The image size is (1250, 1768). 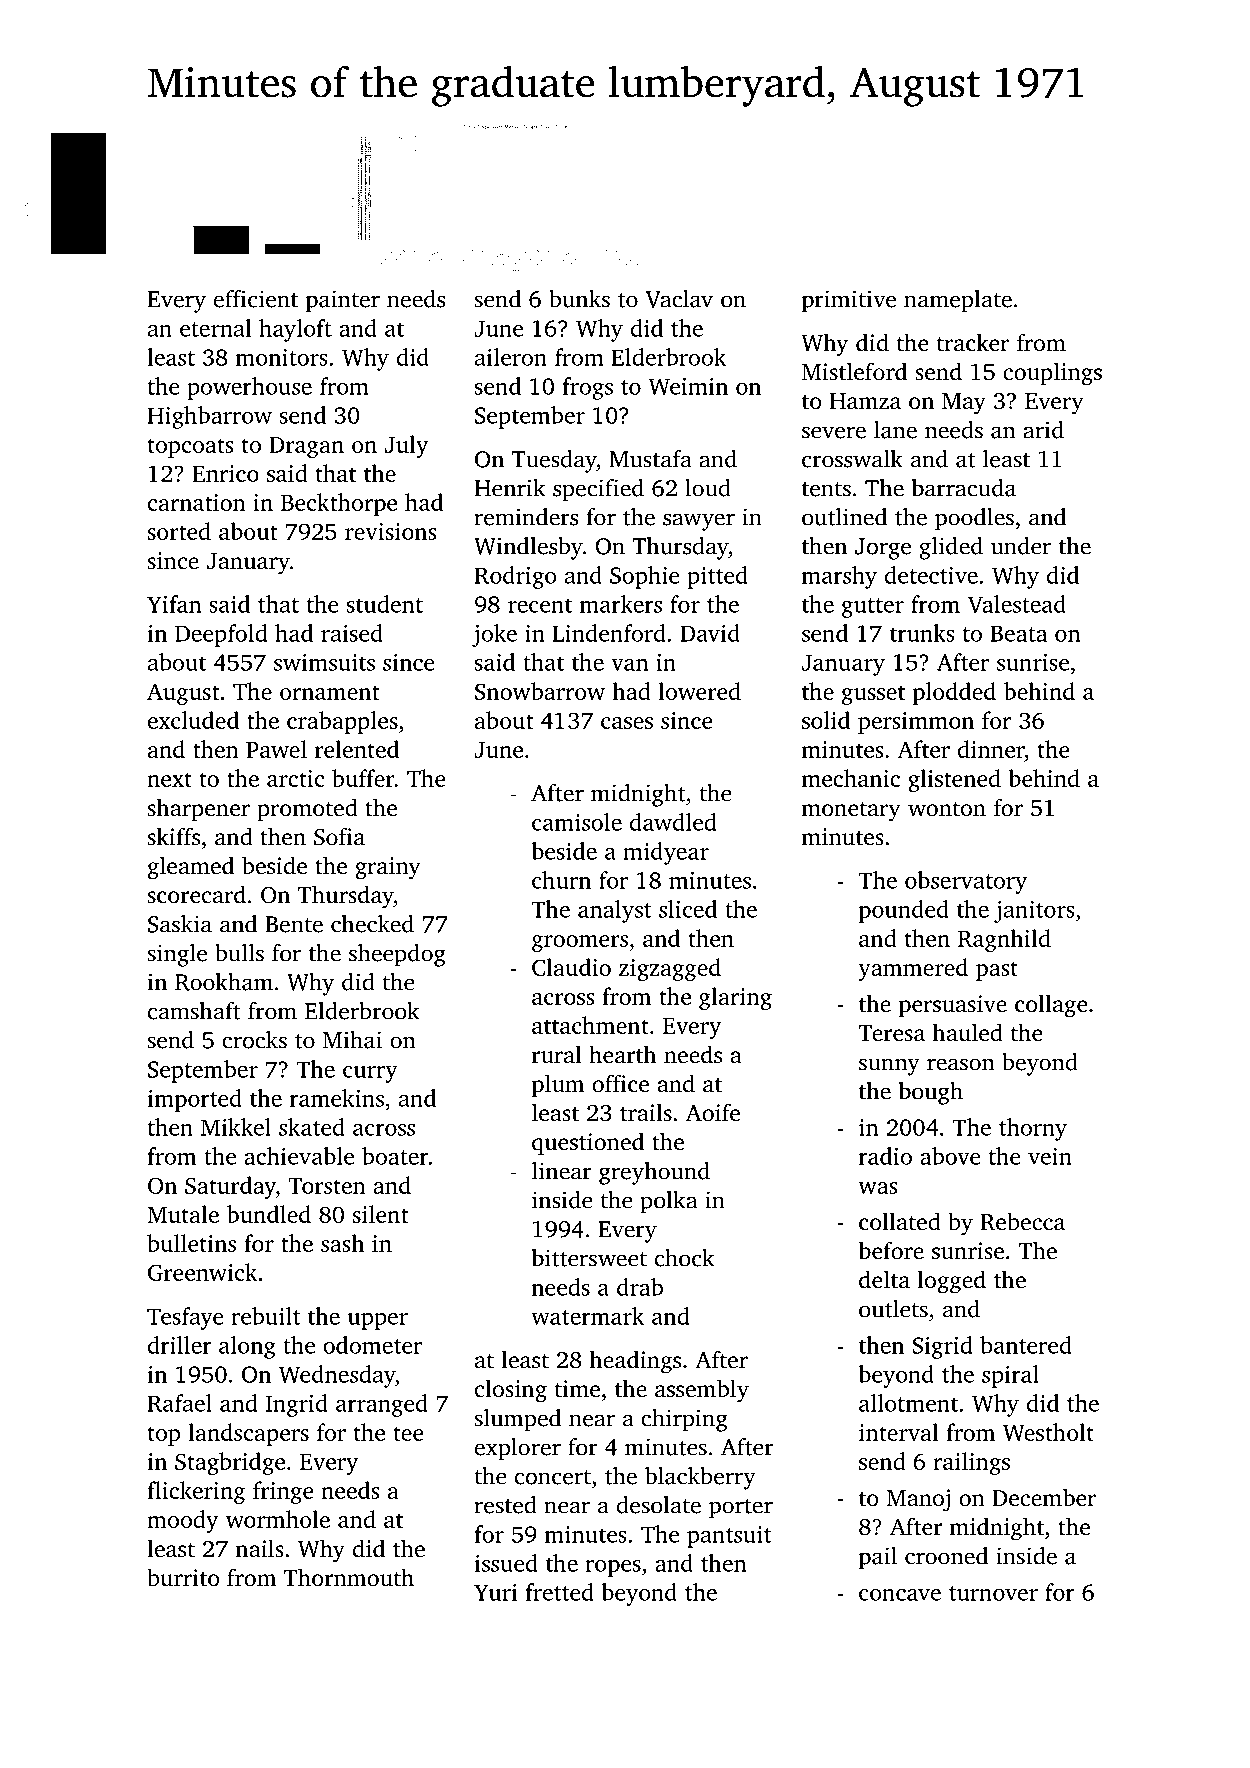 What do you see at coordinates (1026, 1345) in the screenshot?
I see `bantered` at bounding box center [1026, 1345].
